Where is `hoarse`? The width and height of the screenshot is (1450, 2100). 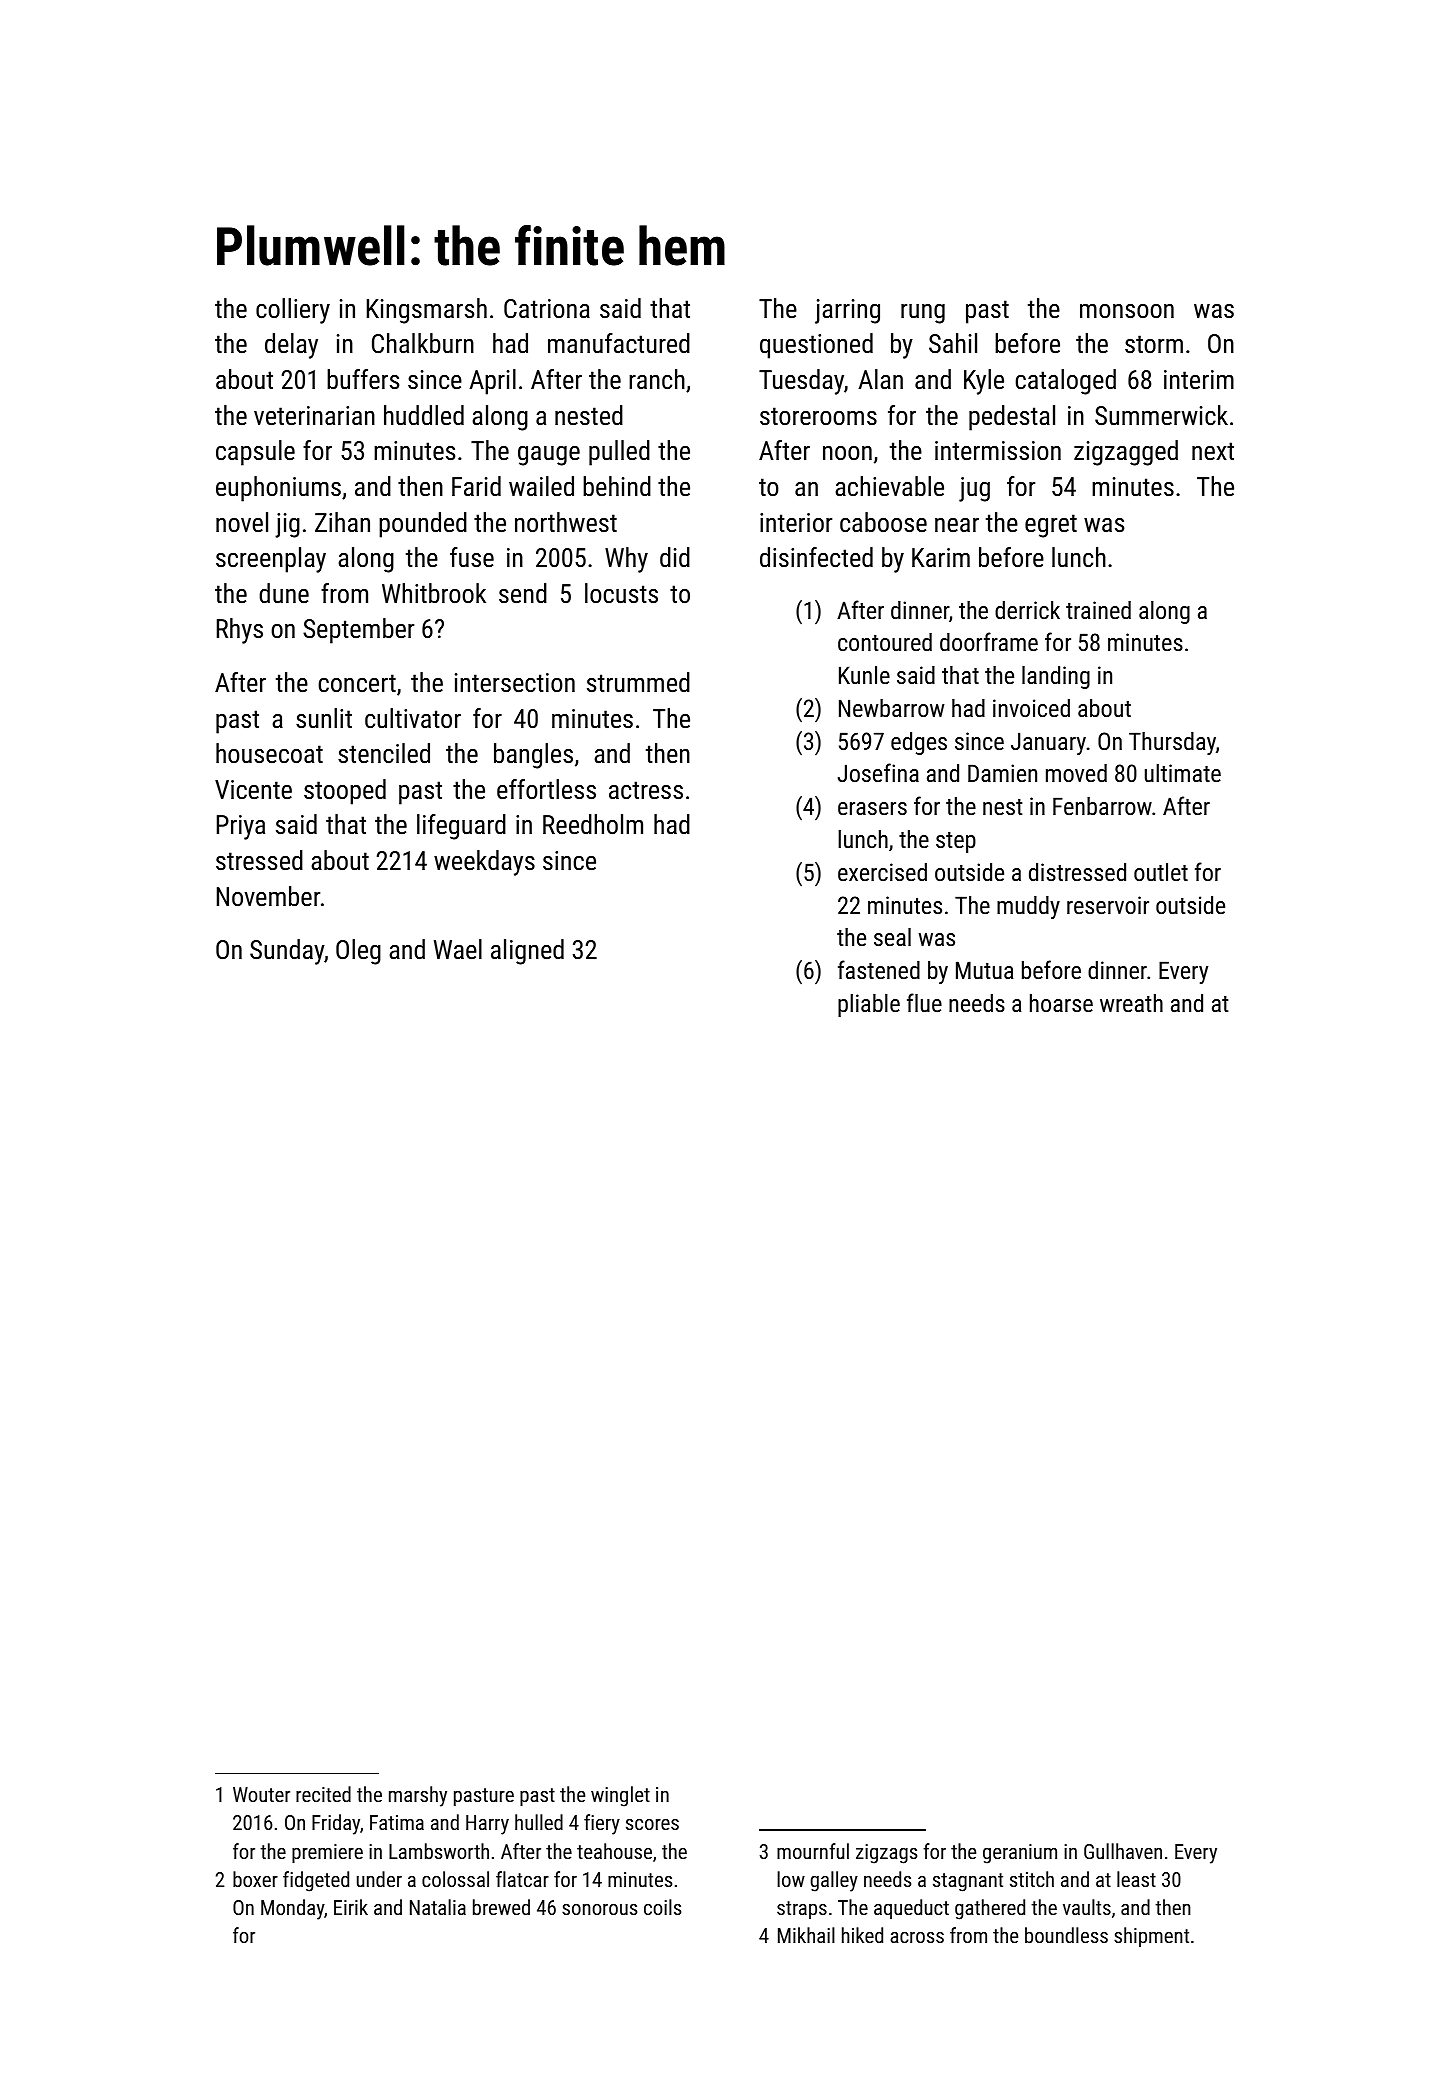
hoarse is located at coordinates (1061, 1003).
